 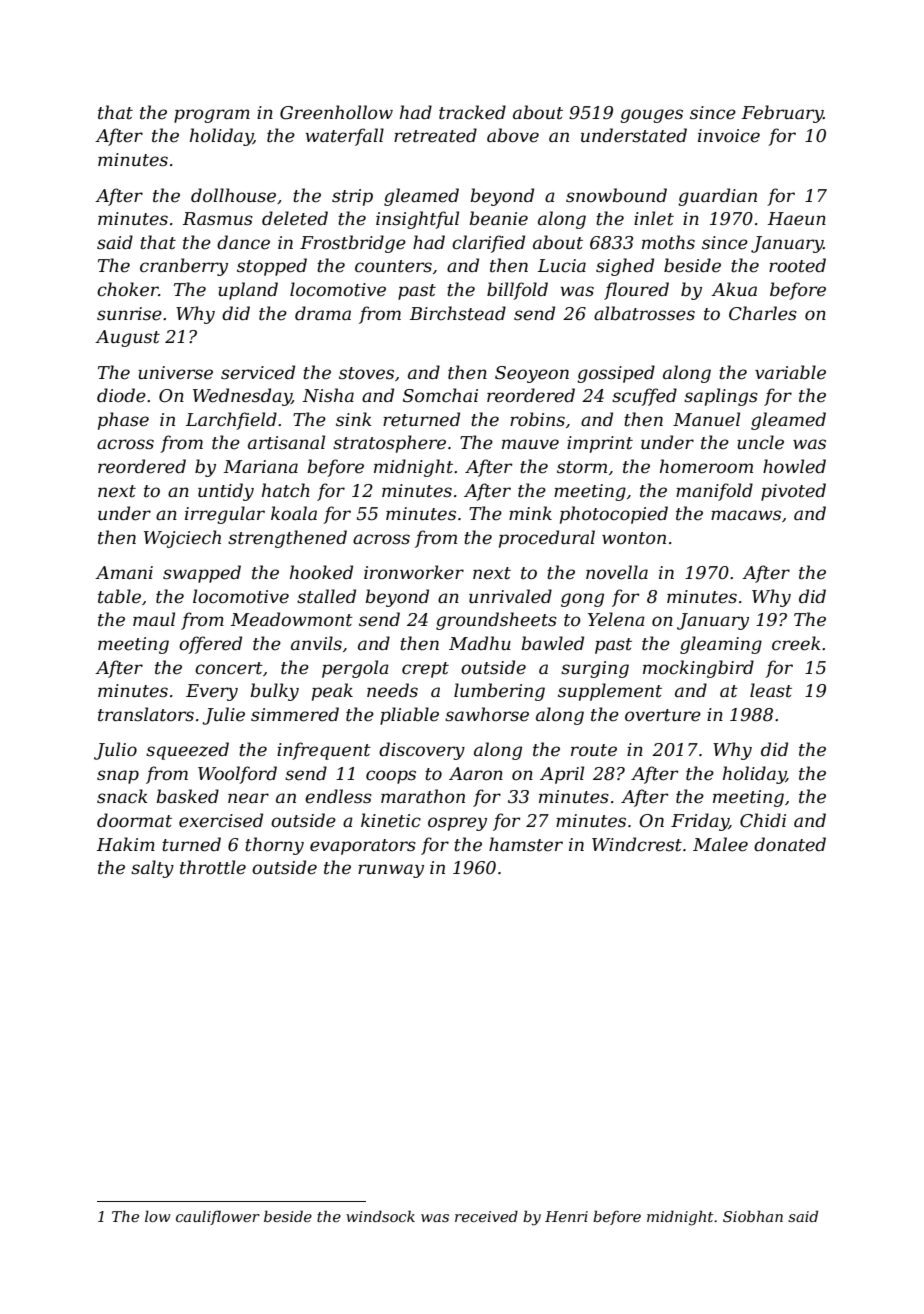 I want to click on Somchai, so click(x=440, y=395).
